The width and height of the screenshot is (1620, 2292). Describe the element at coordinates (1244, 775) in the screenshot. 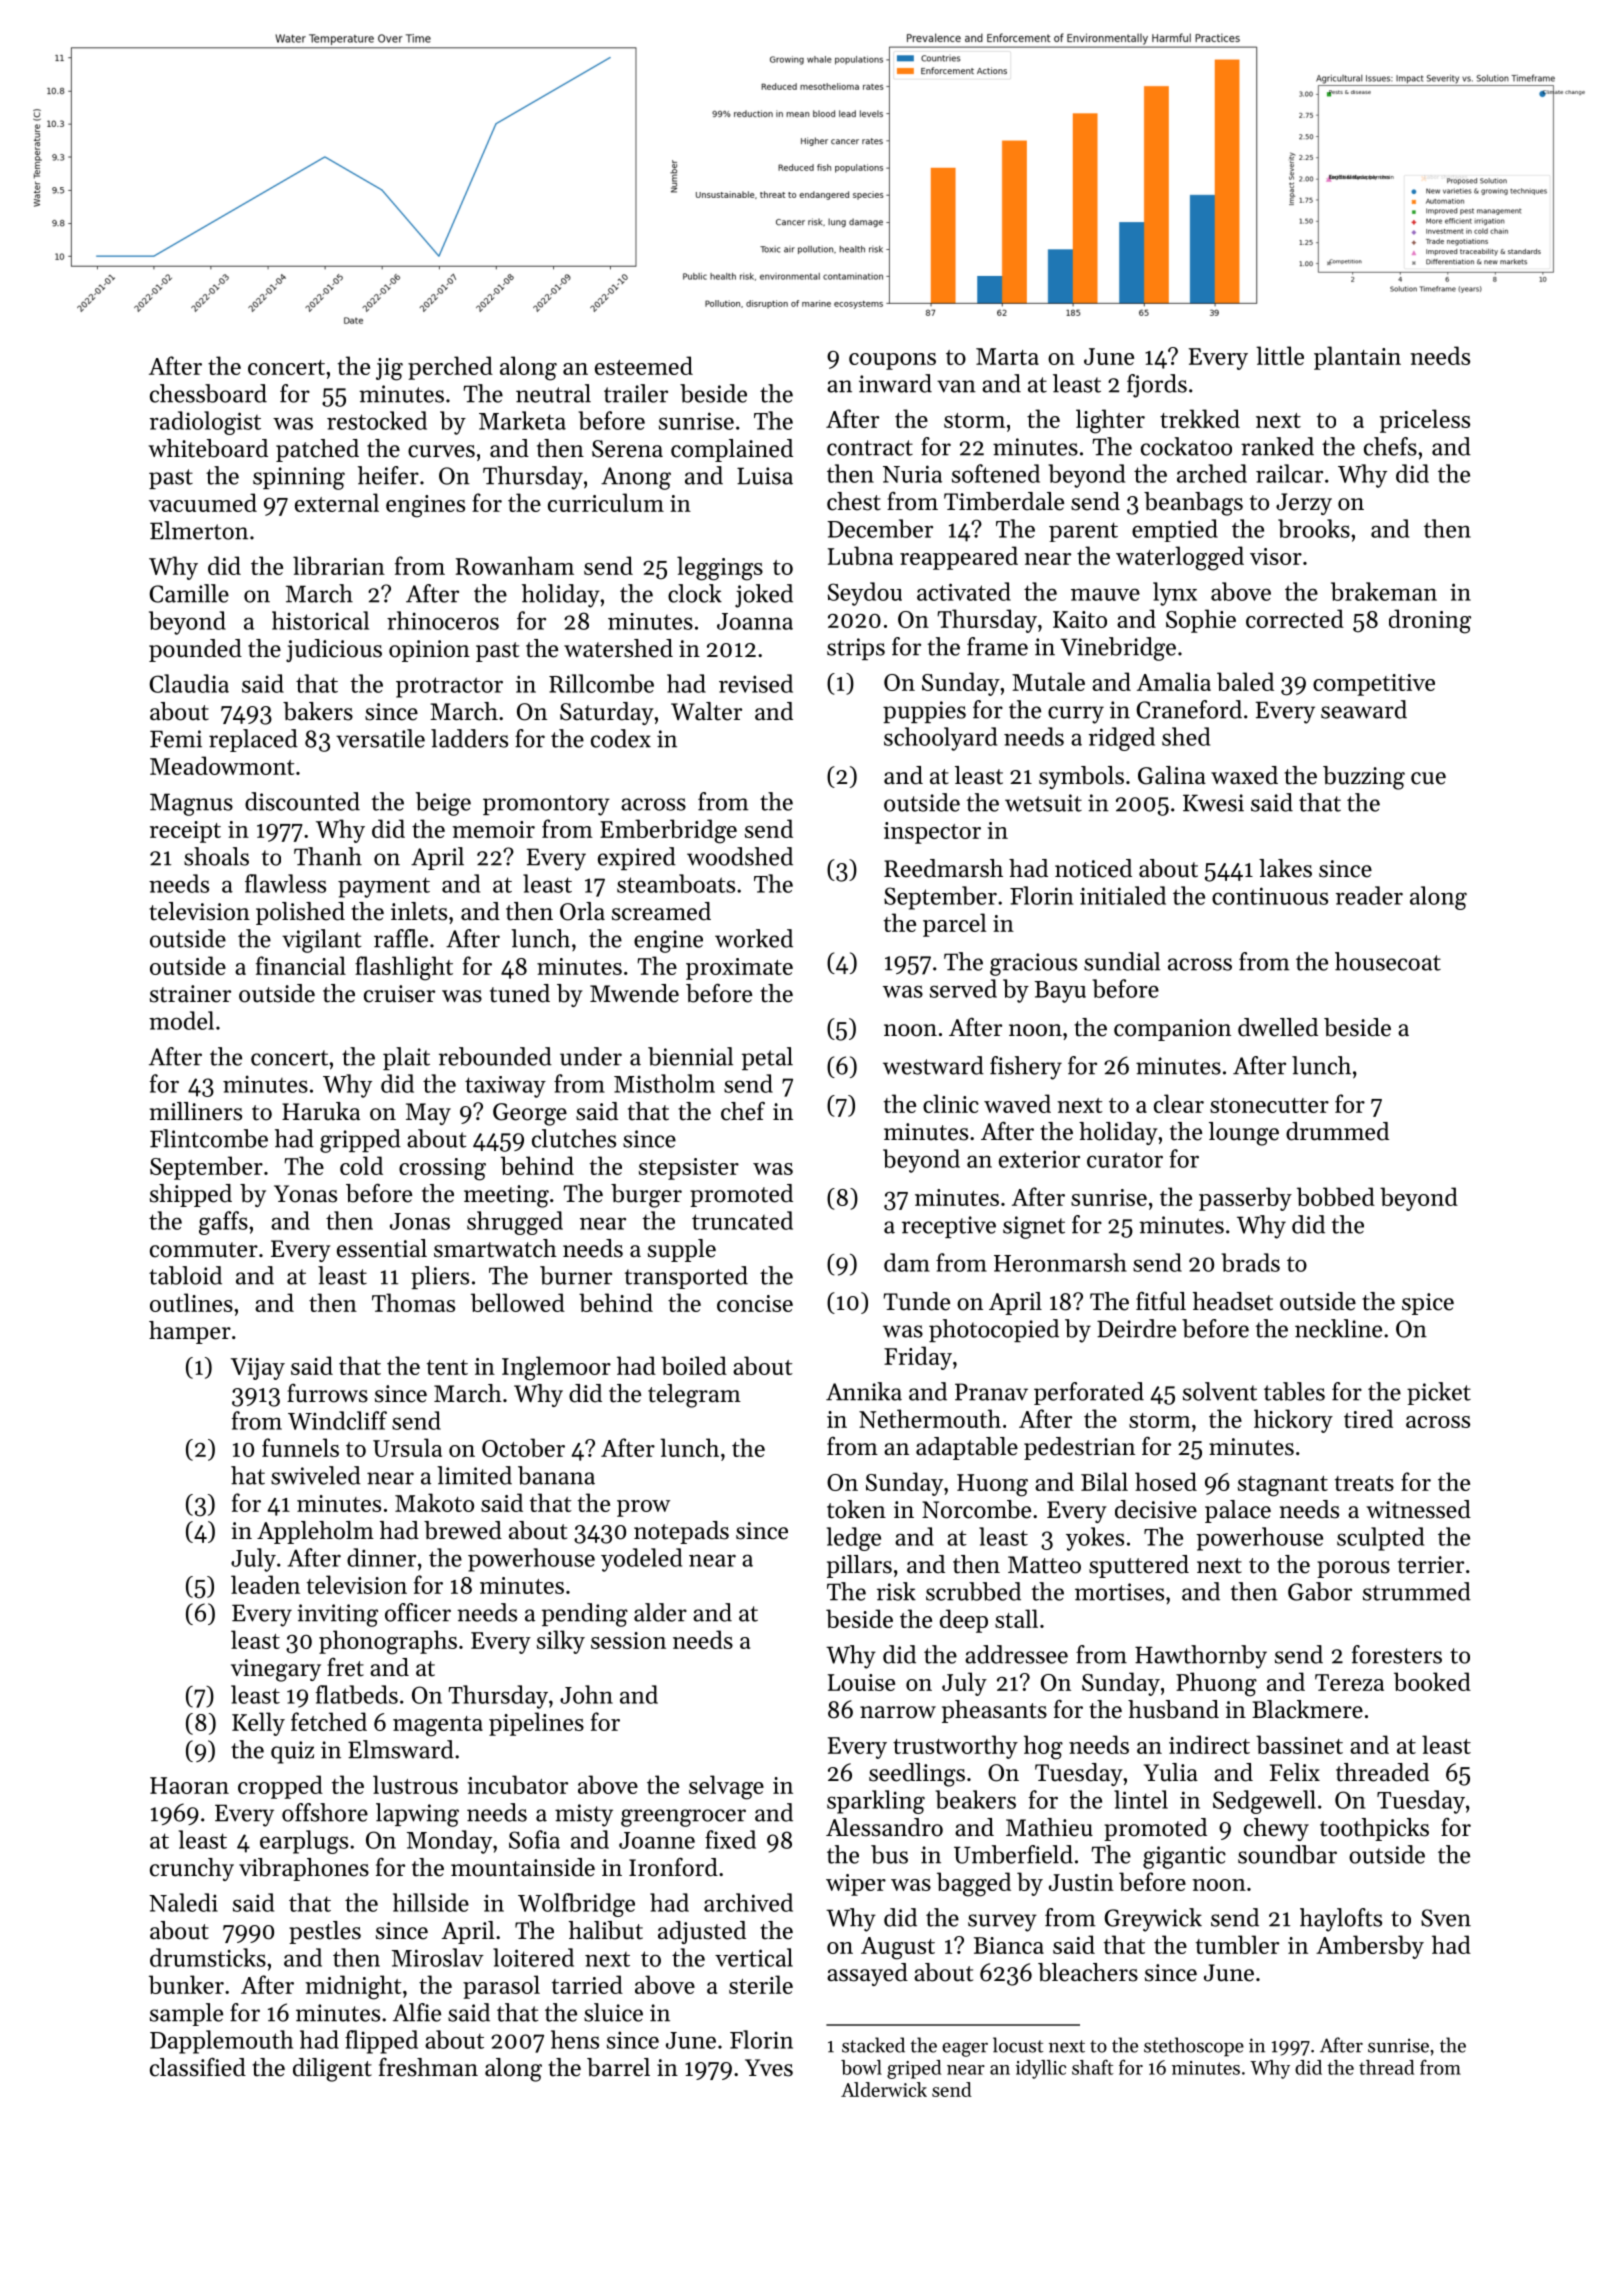

I see `waxed` at that location.
